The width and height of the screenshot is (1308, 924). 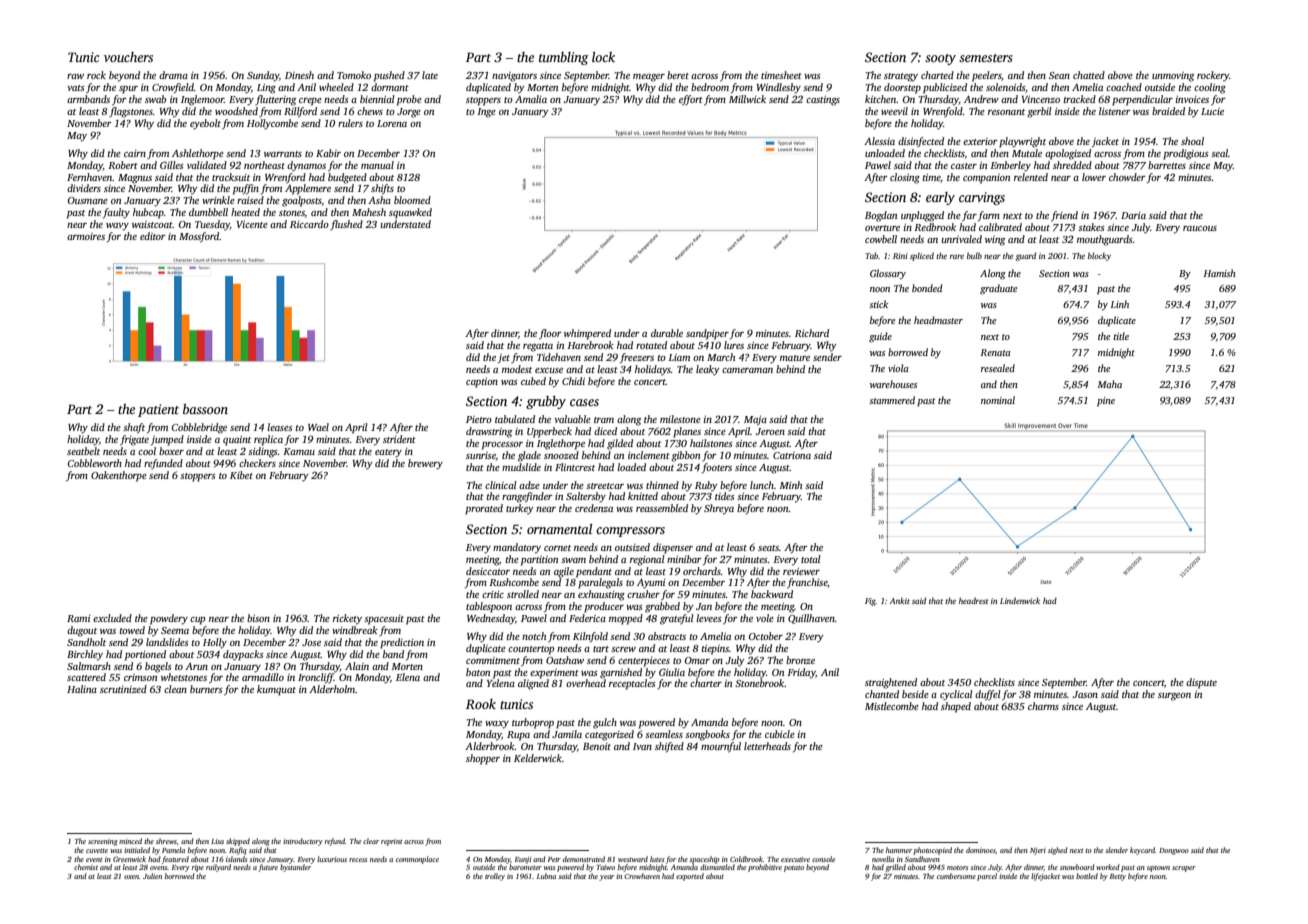 What do you see at coordinates (202, 100) in the screenshot?
I see `Inglemoor` at bounding box center [202, 100].
